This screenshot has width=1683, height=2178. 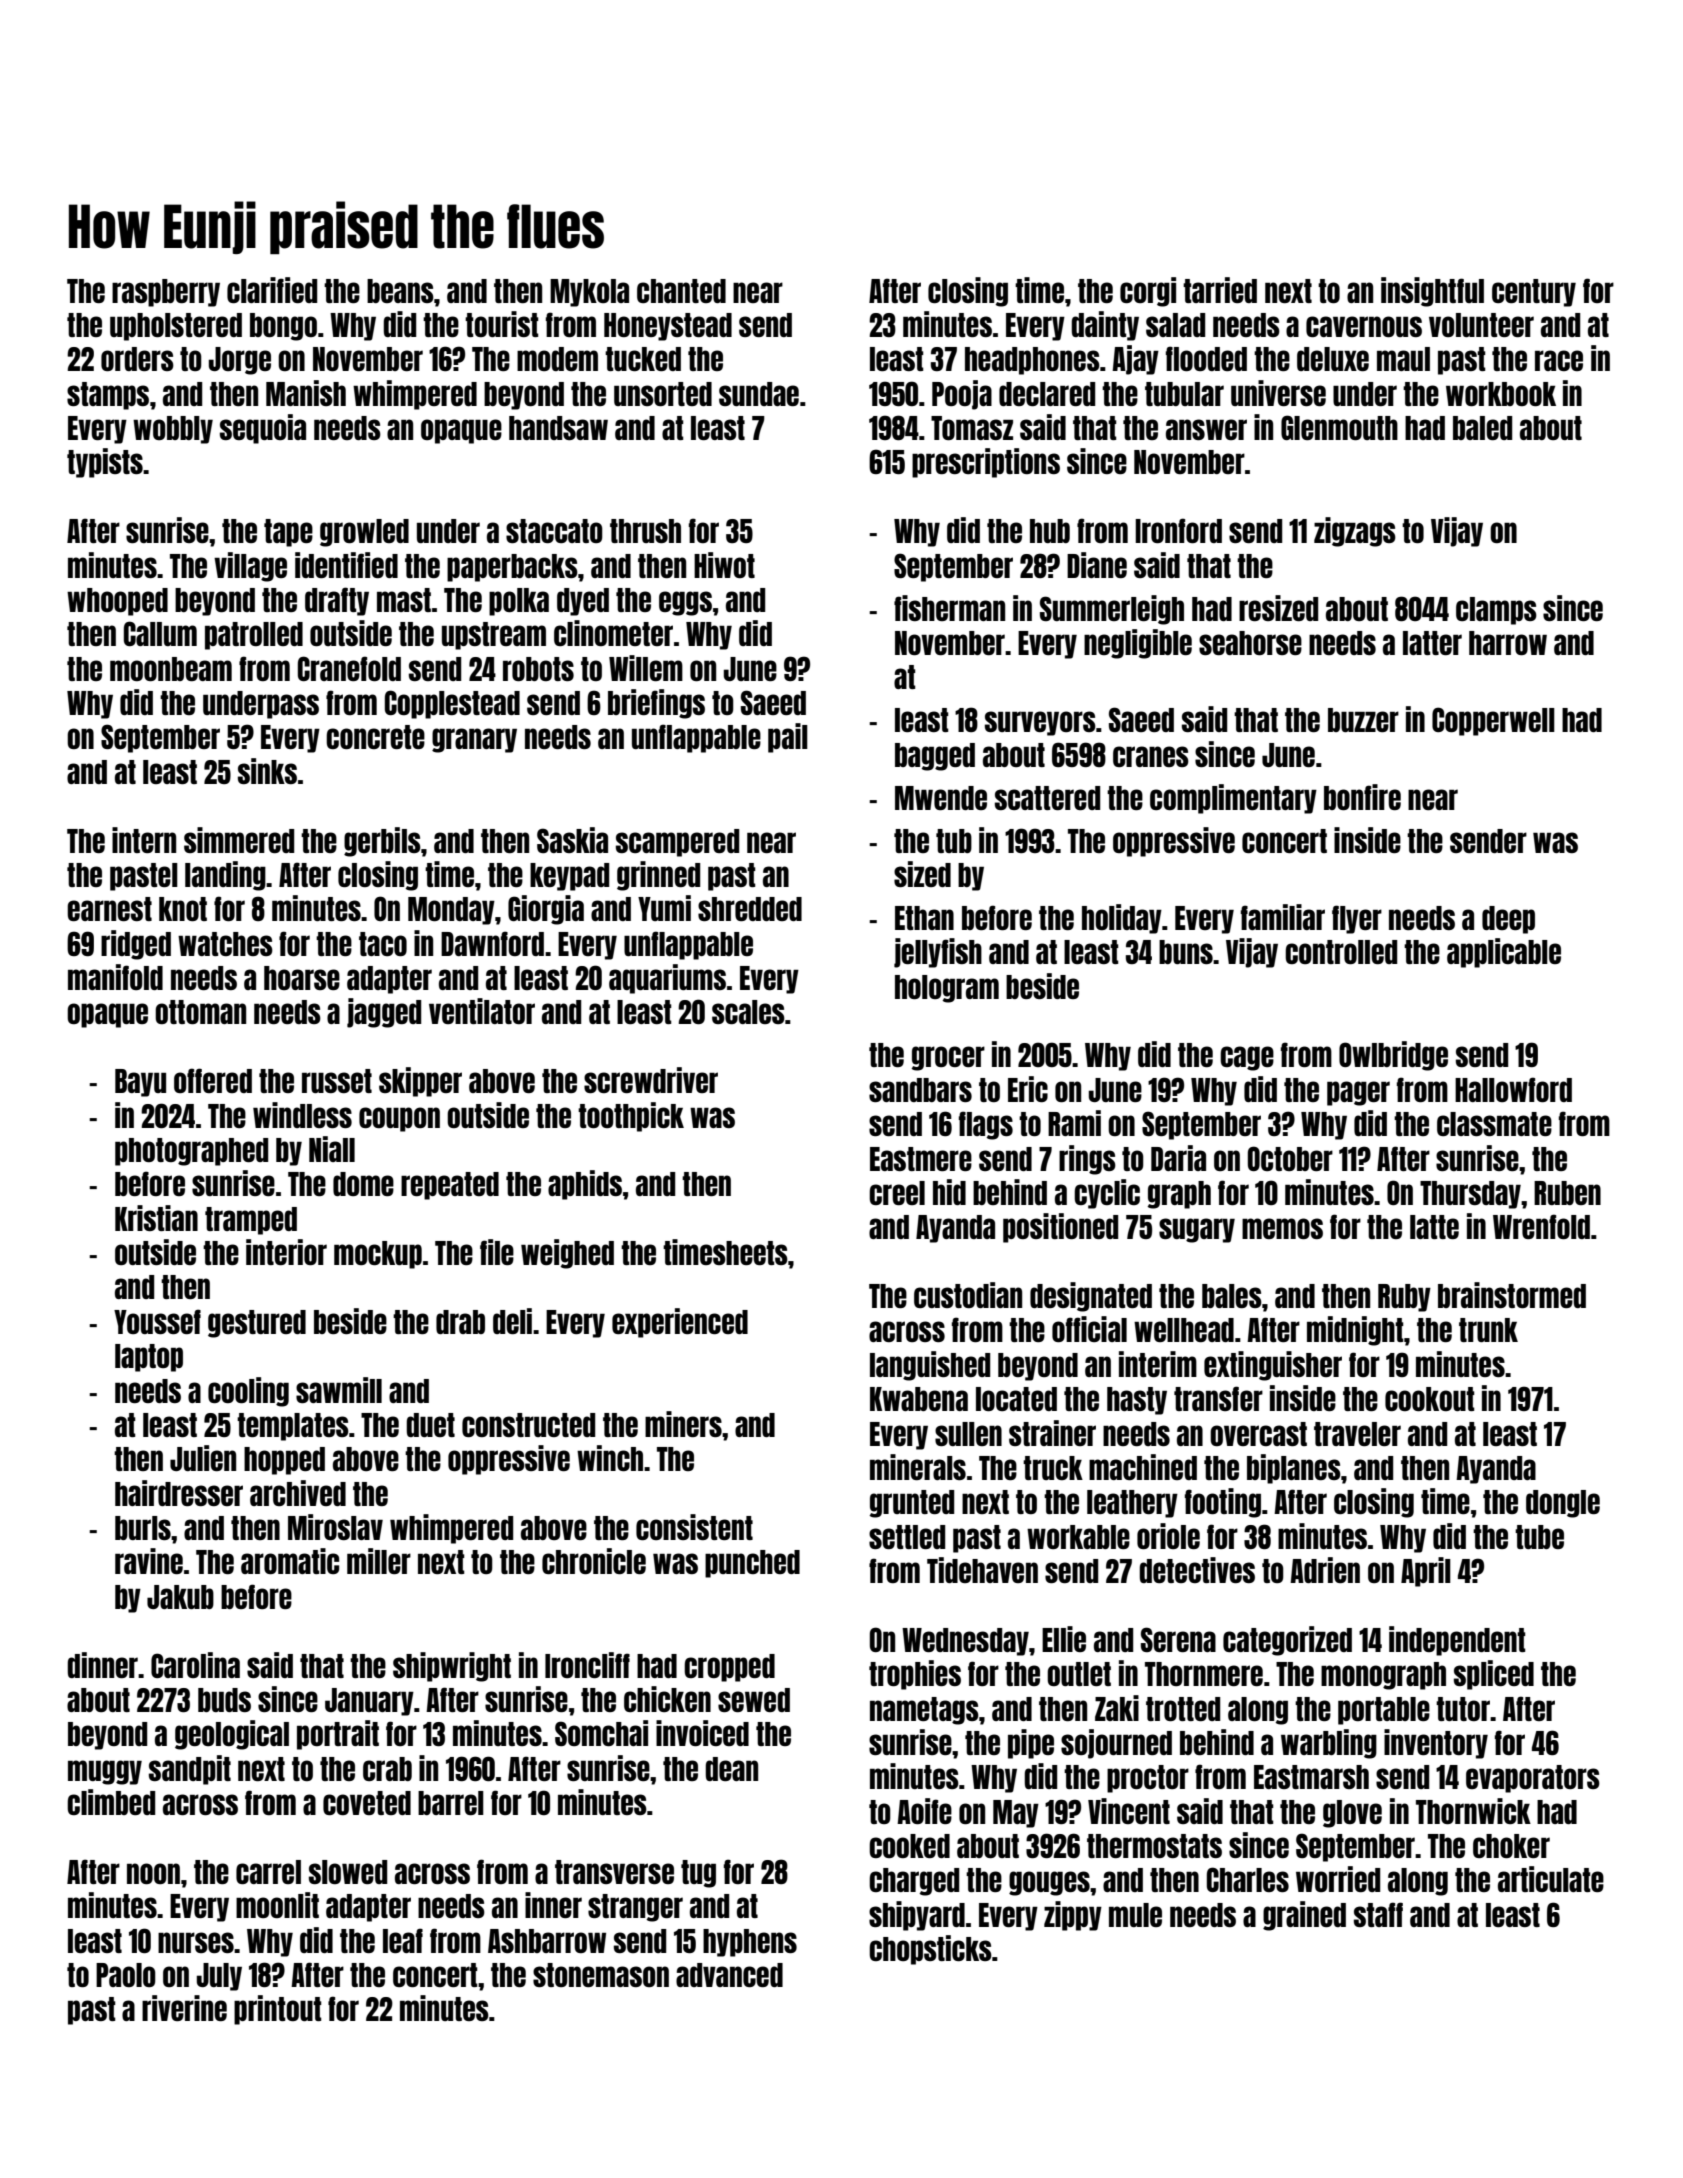 What do you see at coordinates (1430, 1399) in the screenshot?
I see `cookout` at bounding box center [1430, 1399].
